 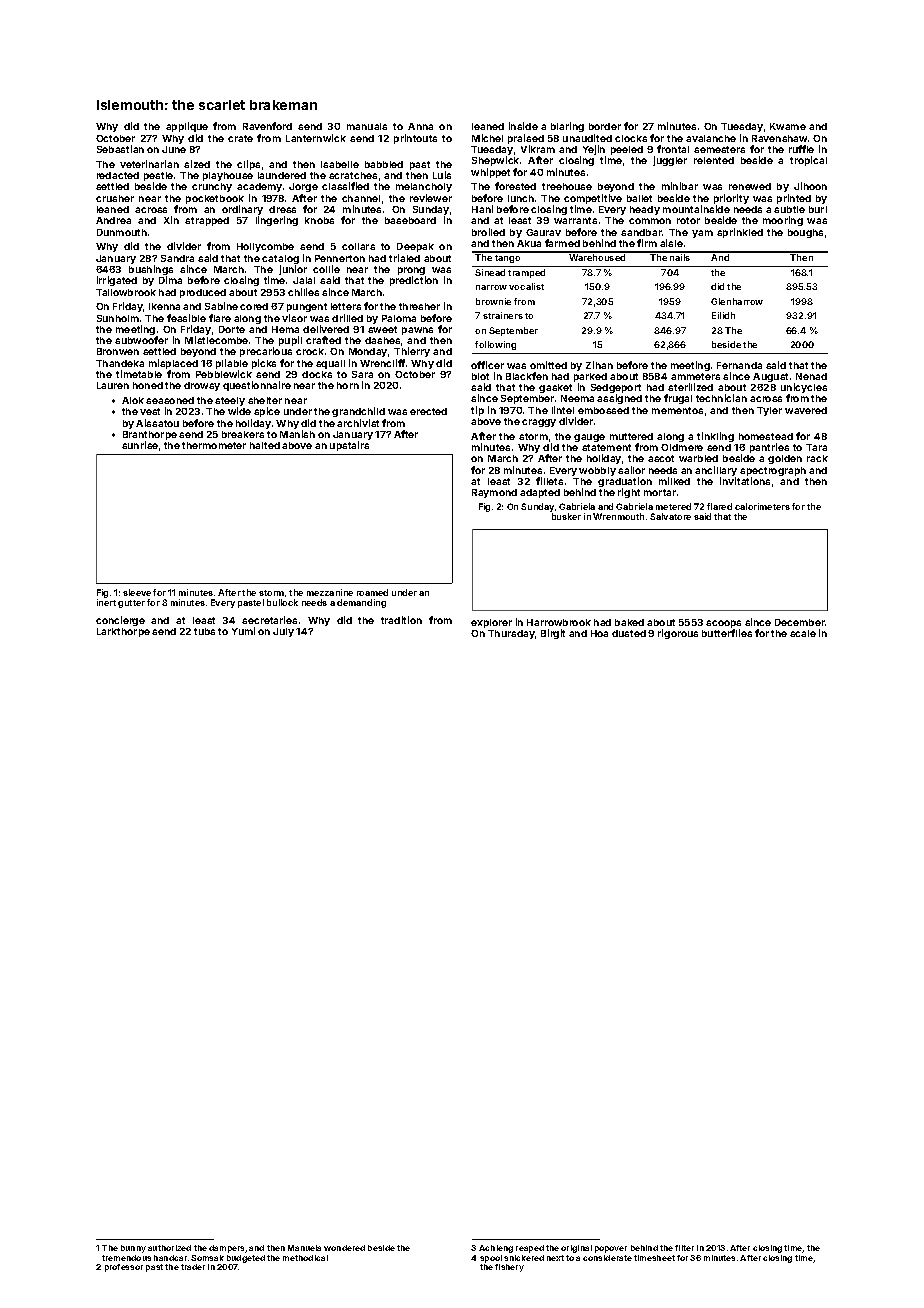 I want to click on whippet, so click(x=490, y=173).
